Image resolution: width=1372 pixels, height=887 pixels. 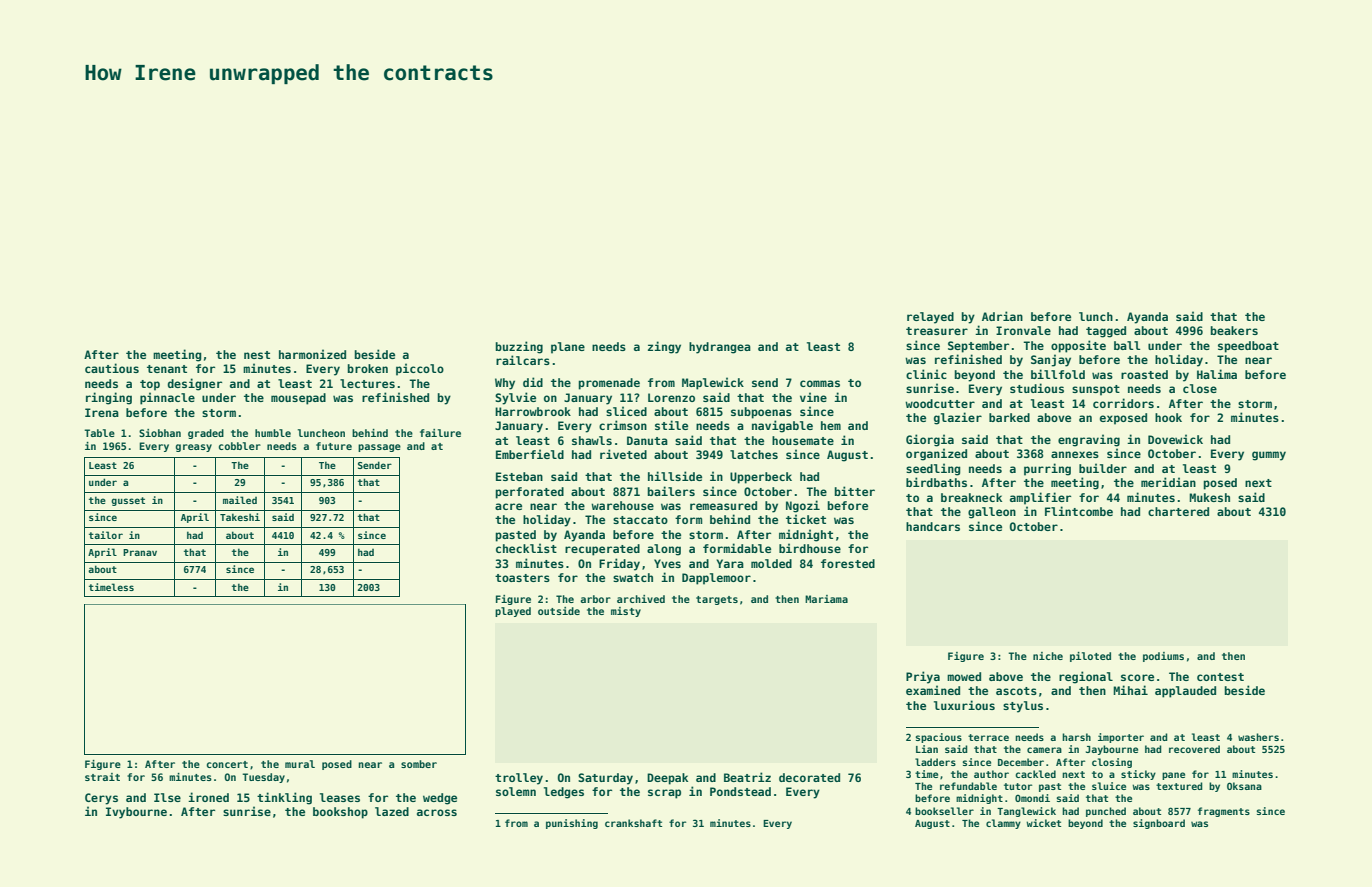 I want to click on zingy, so click(x=664, y=347).
